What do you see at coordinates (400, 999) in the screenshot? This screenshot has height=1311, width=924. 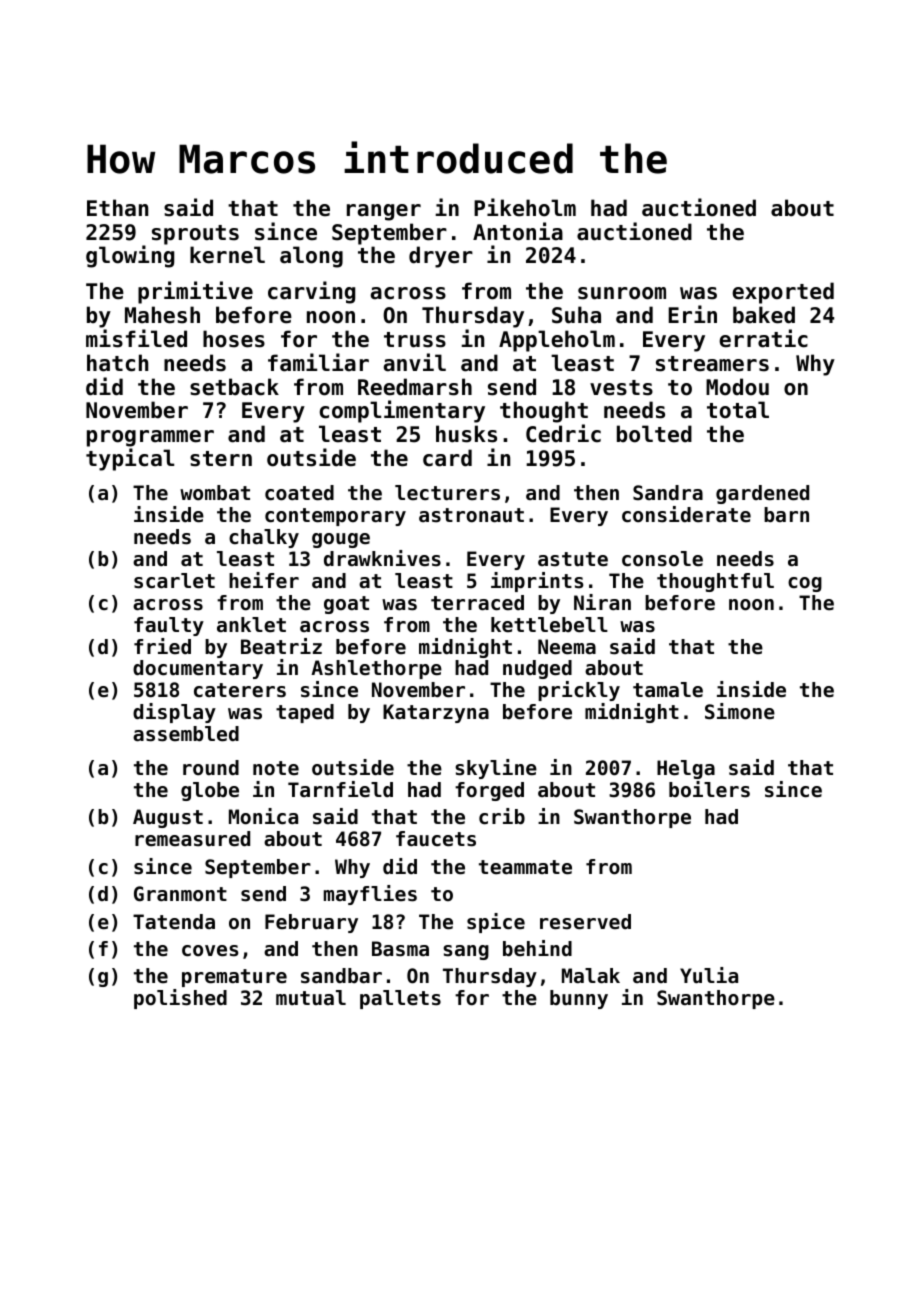 I see `pallets` at bounding box center [400, 999].
